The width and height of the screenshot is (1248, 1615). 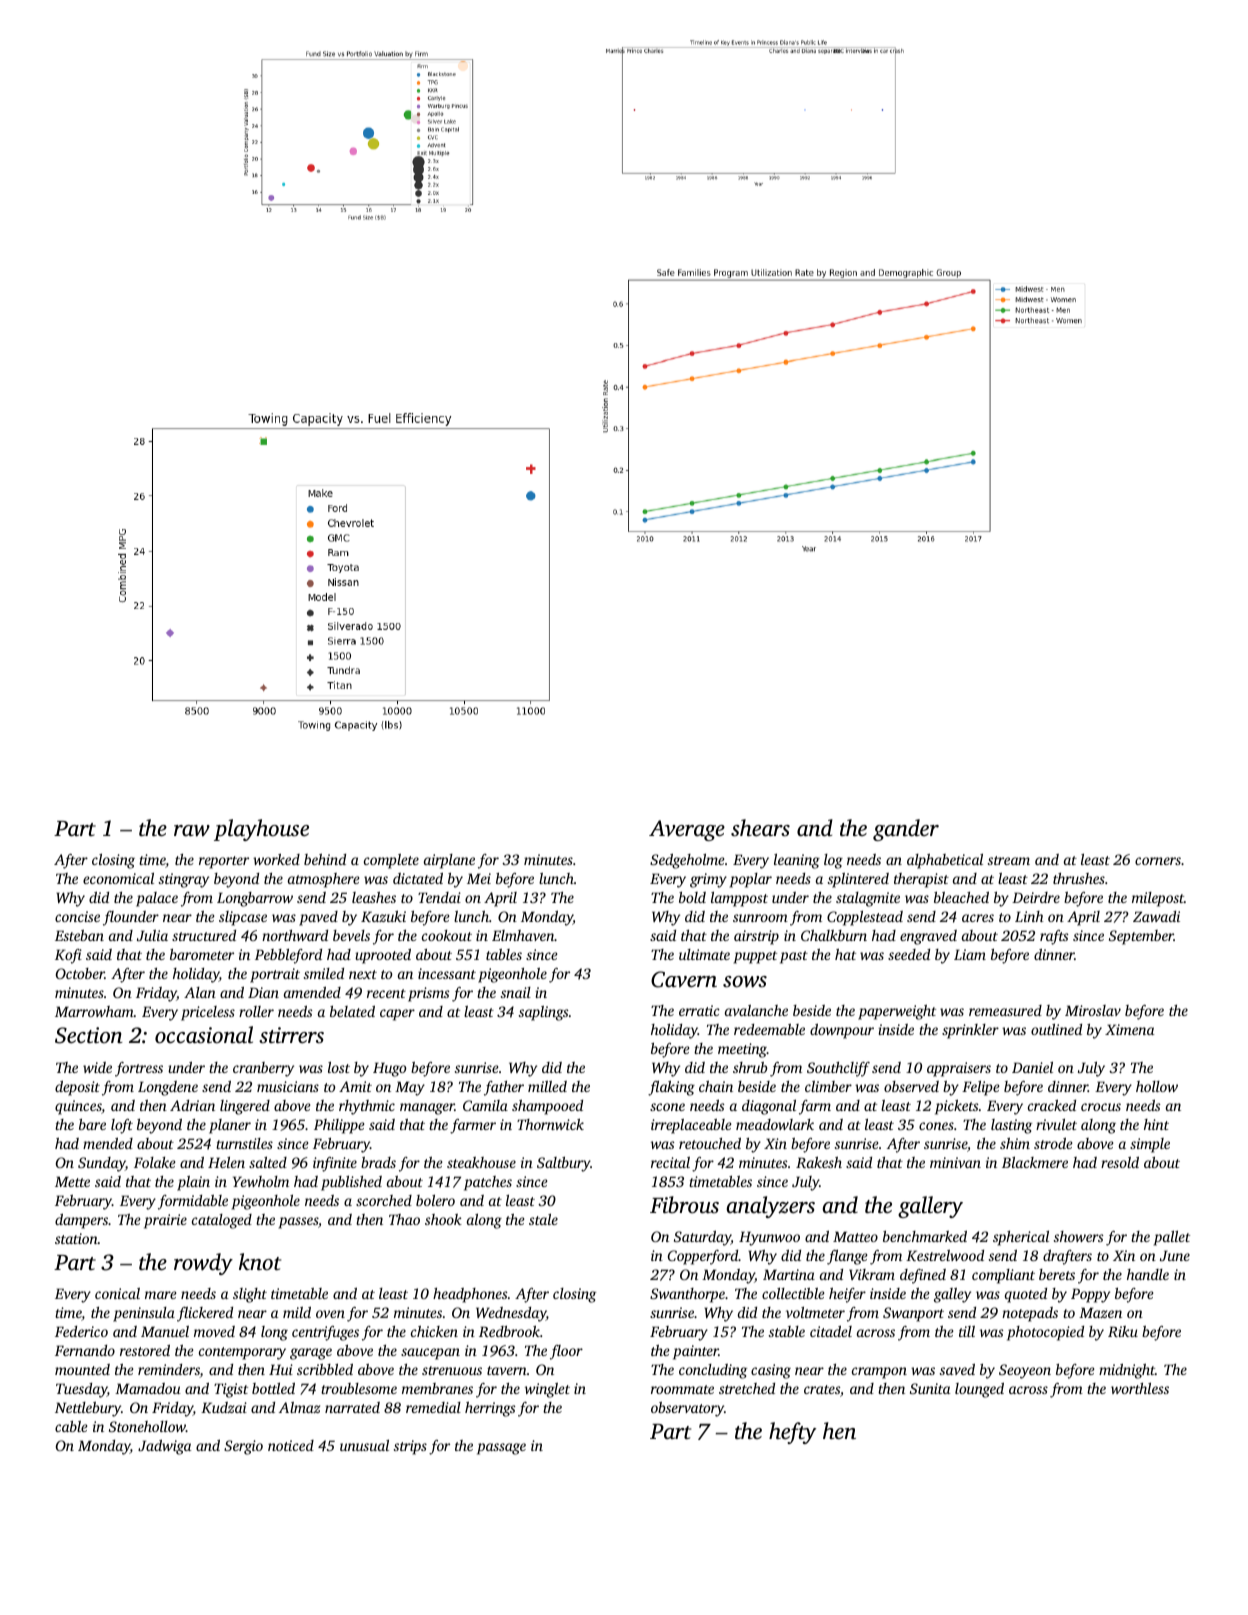 What do you see at coordinates (256, 1011) in the screenshot?
I see `roller` at bounding box center [256, 1011].
